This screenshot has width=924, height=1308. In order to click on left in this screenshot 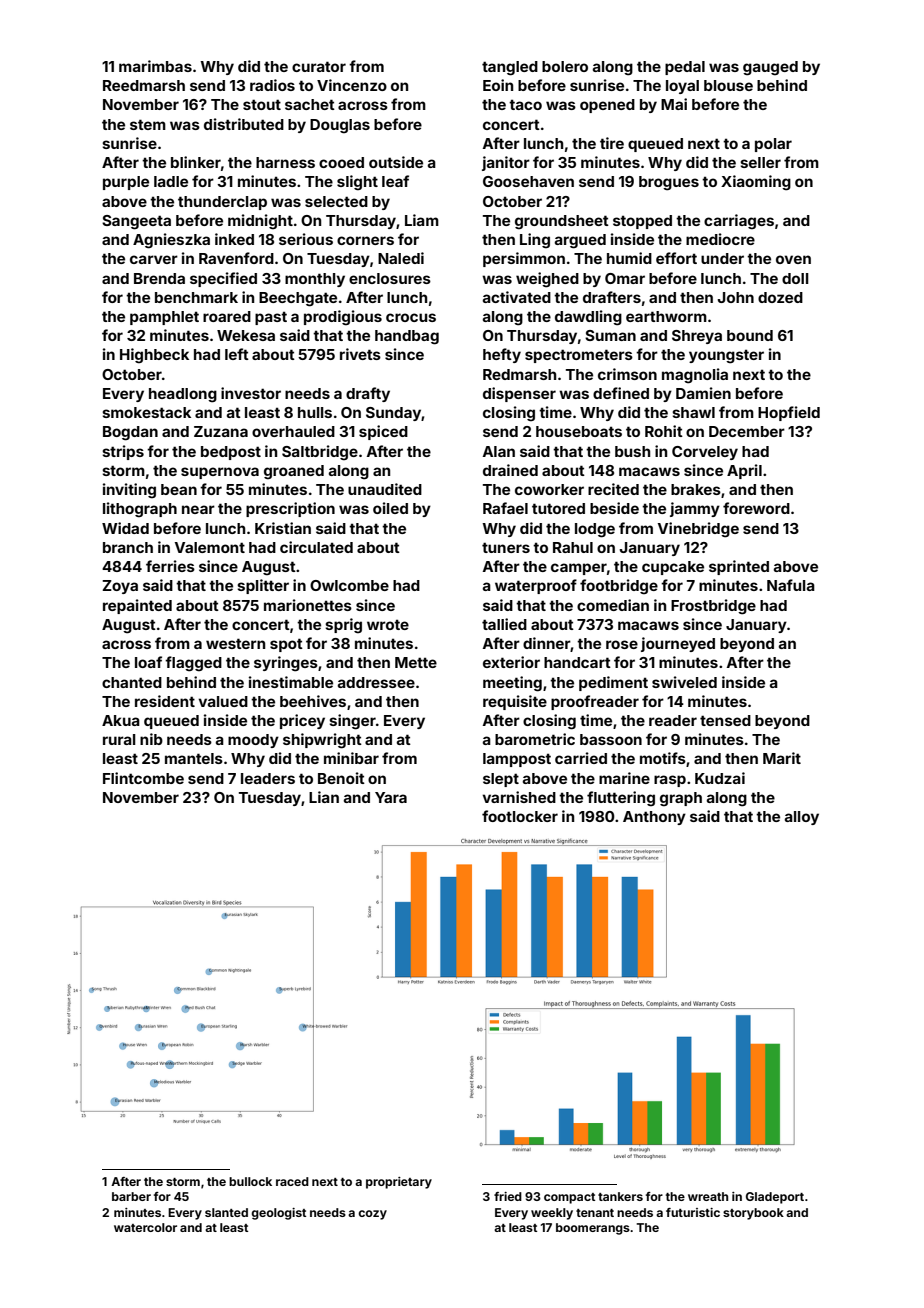, I will do `click(237, 354)`.
